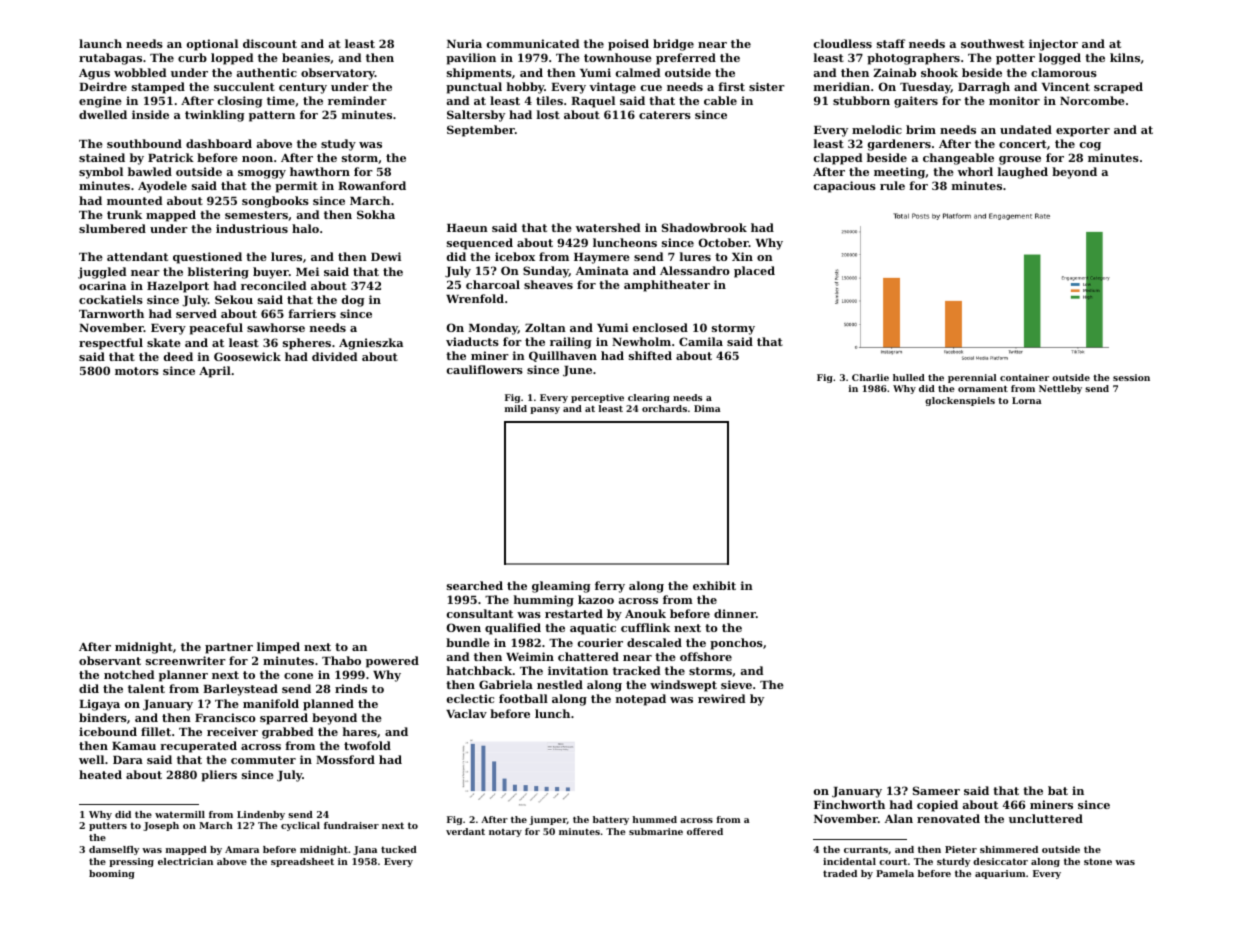 The image size is (1233, 952). I want to click on Alessandro, so click(695, 270).
